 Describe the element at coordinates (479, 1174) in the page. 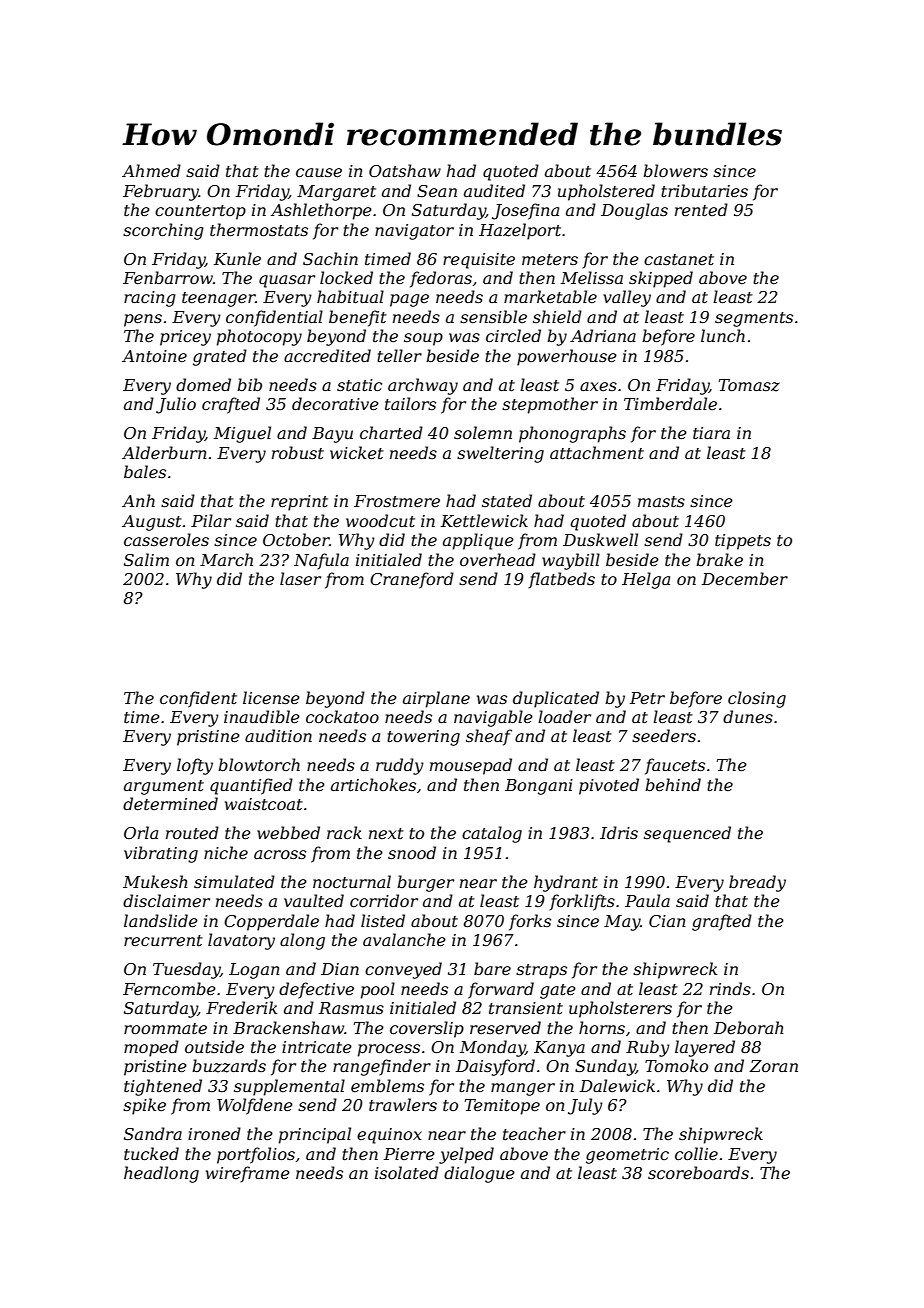

I see `dialogue` at that location.
